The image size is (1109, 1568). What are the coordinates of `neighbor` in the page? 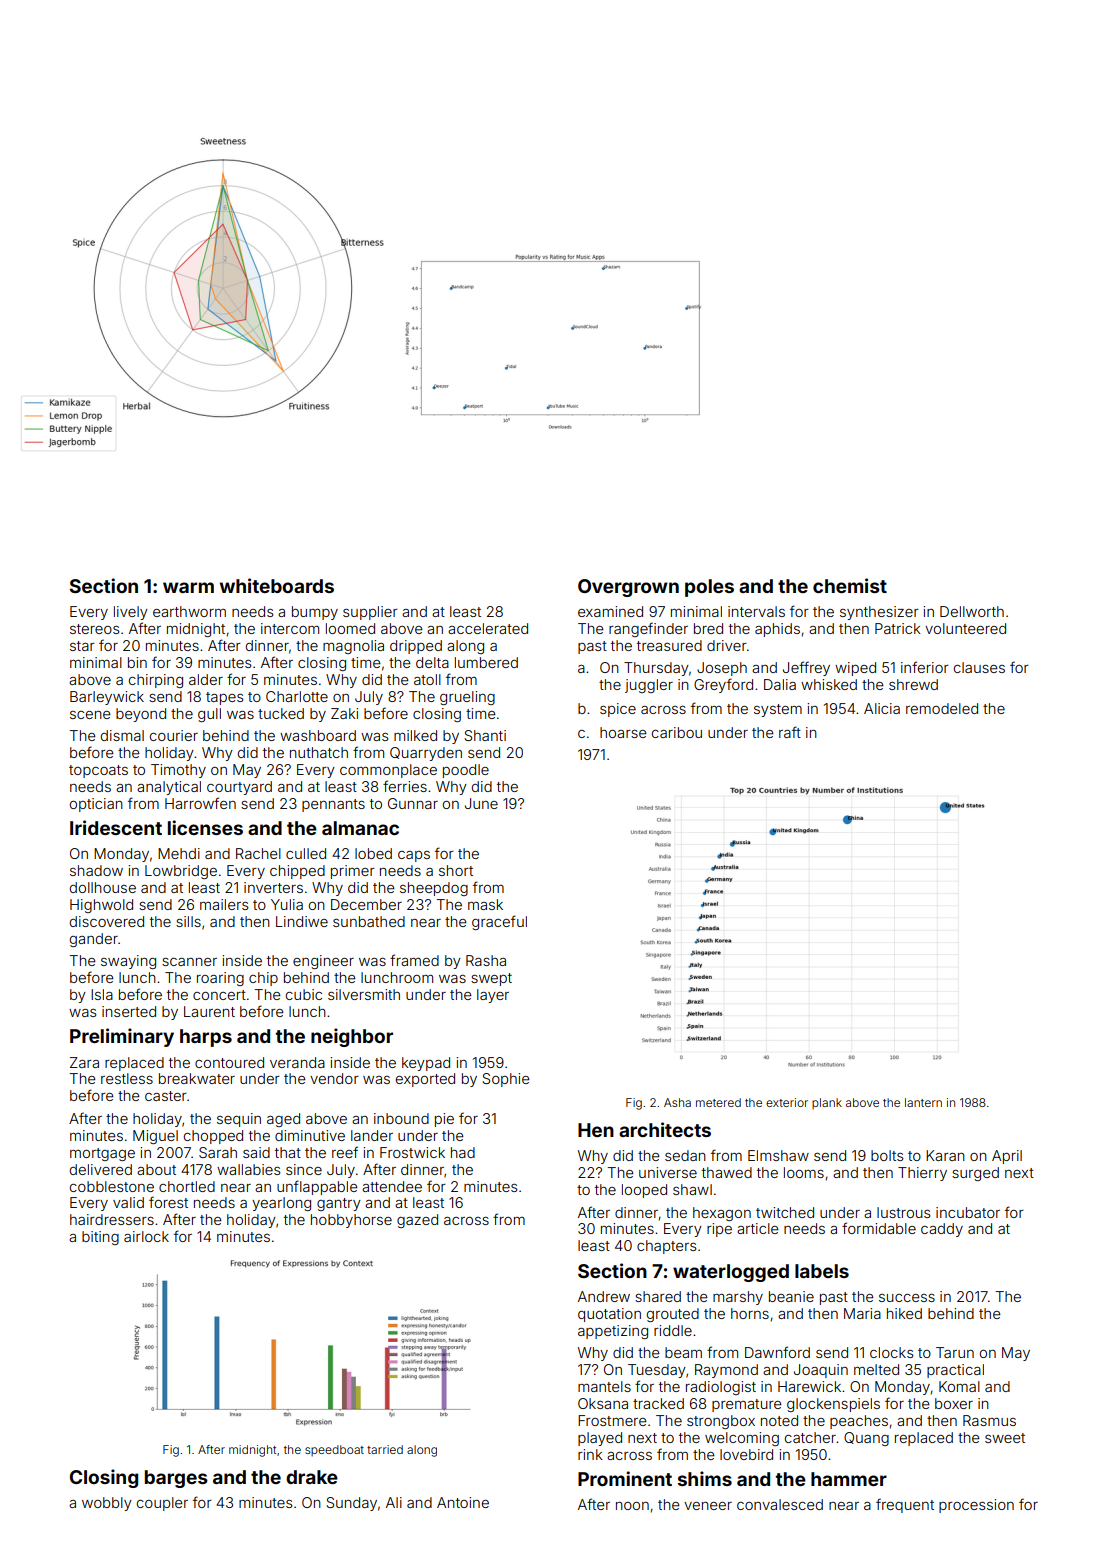 It's located at (352, 1037).
